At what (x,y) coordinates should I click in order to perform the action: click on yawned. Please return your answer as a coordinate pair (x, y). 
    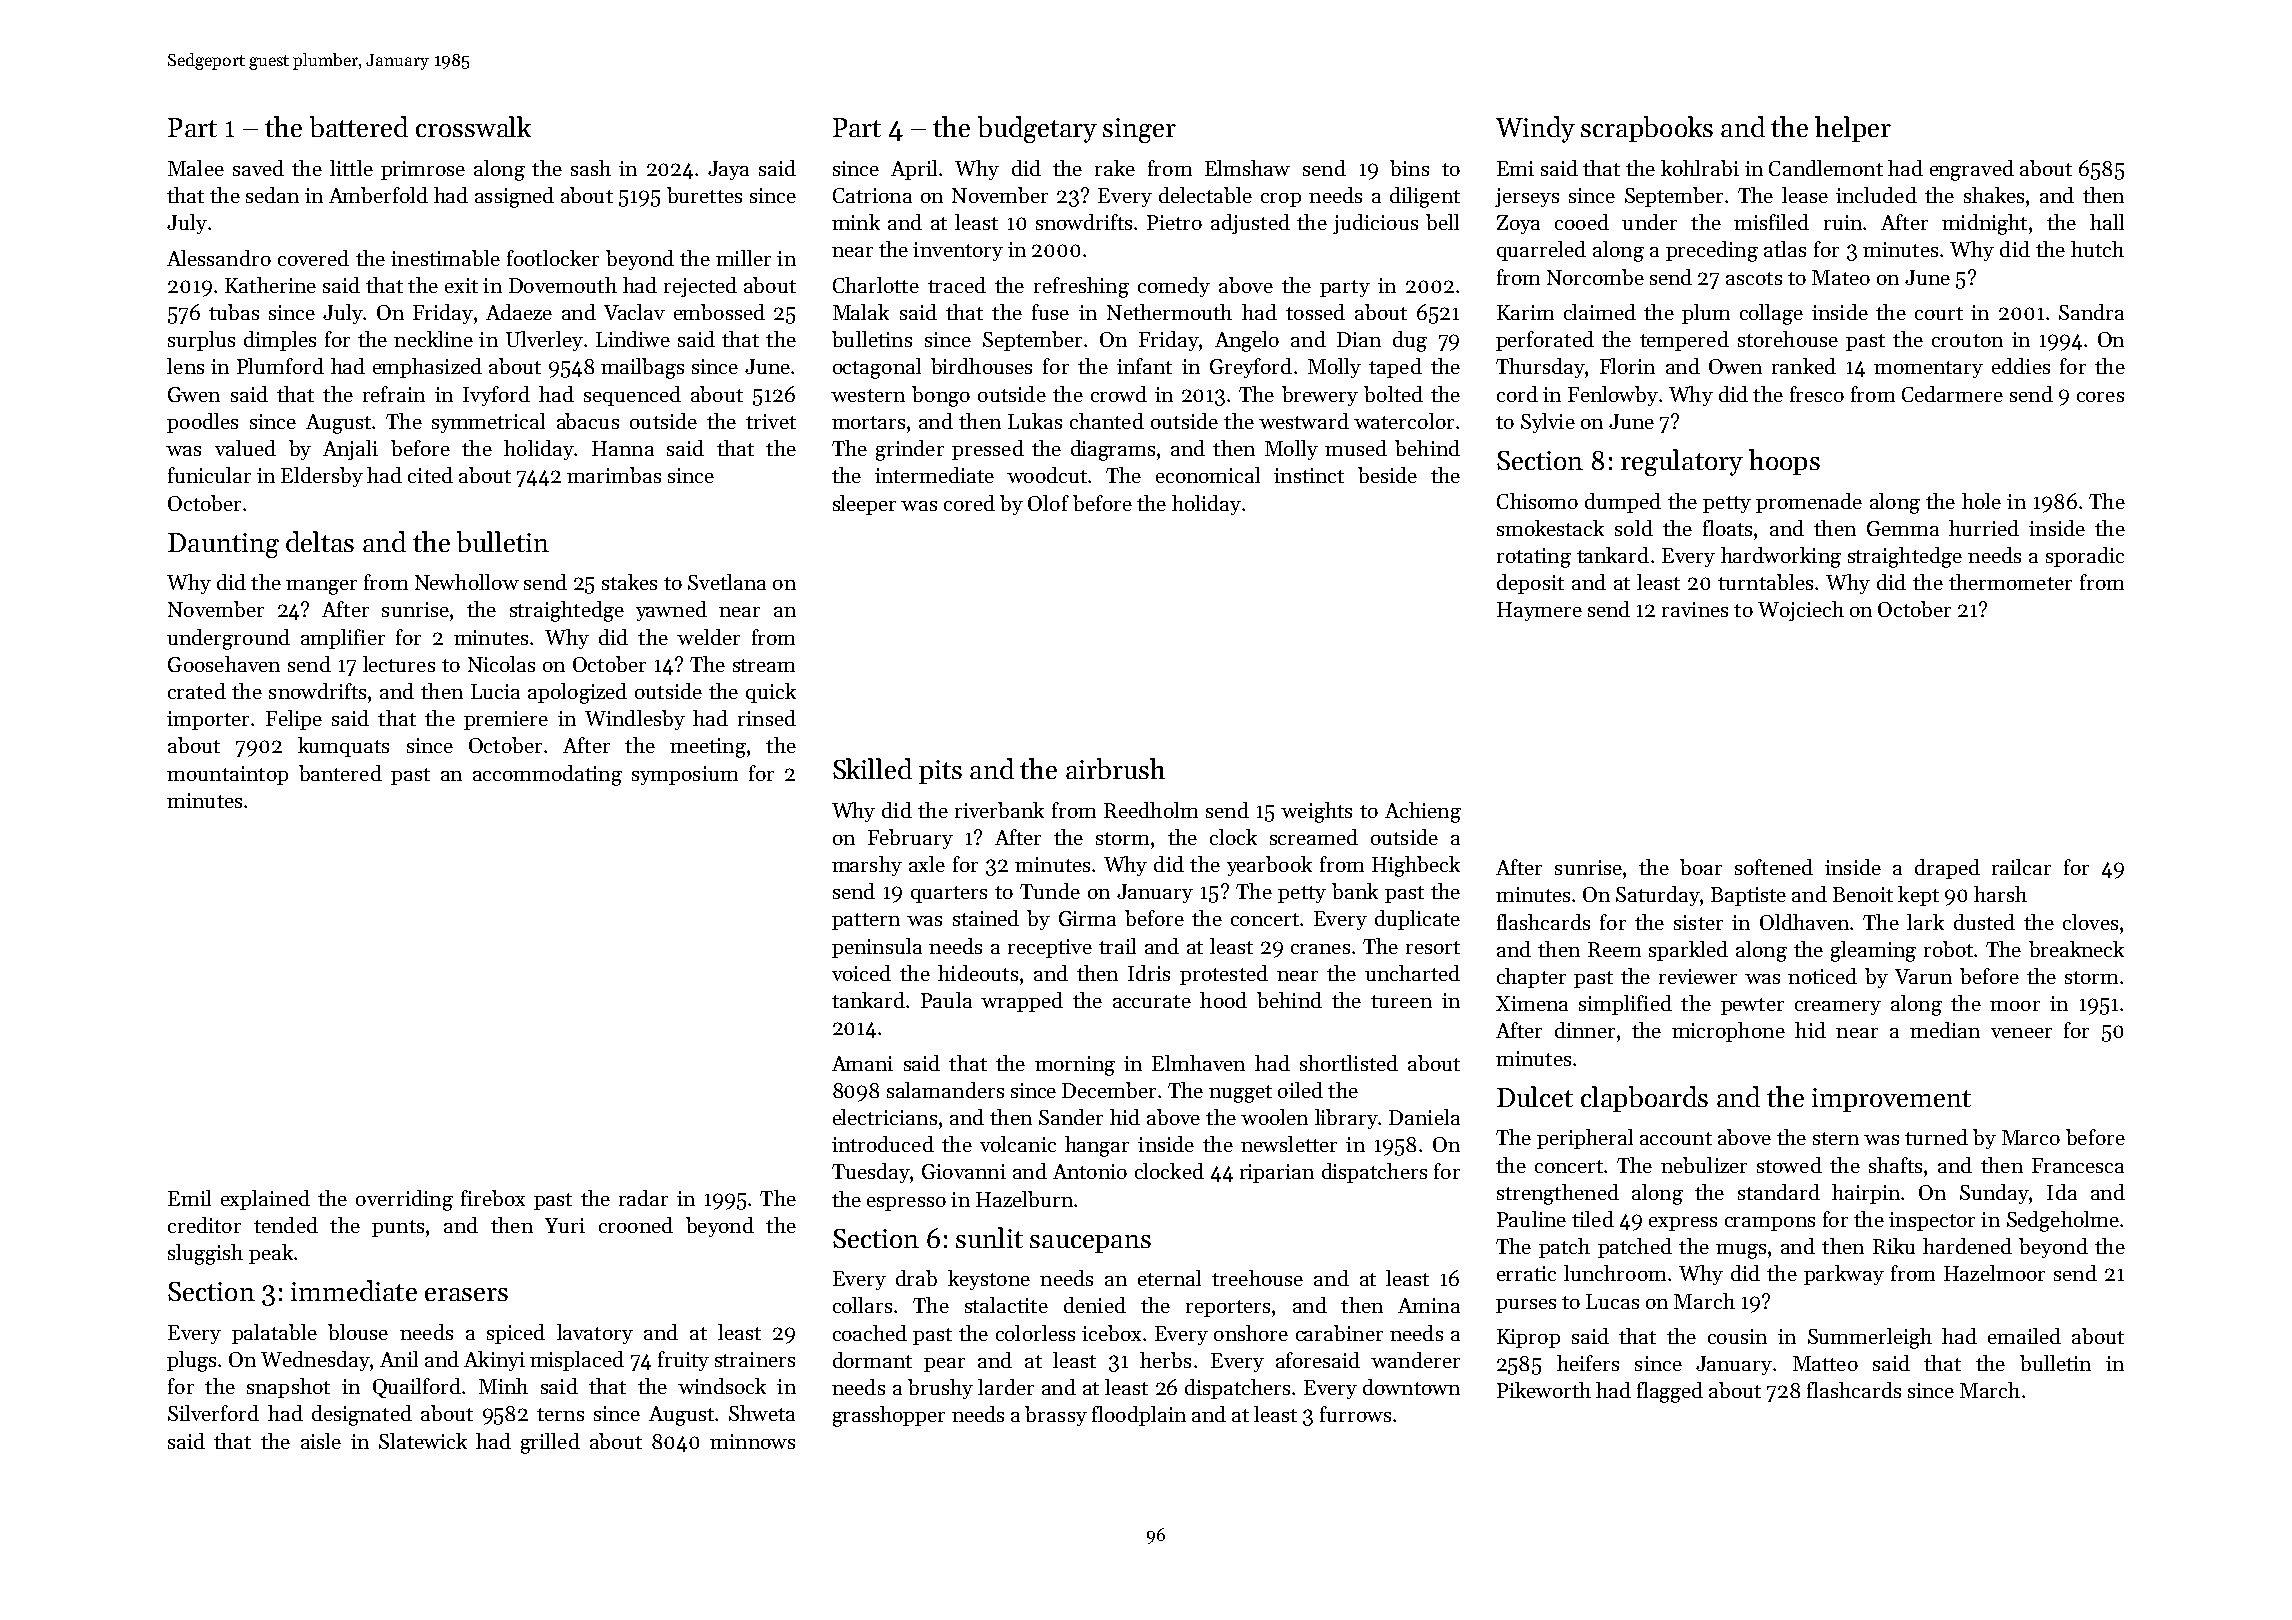
    Looking at the image, I should click on (671, 611).
